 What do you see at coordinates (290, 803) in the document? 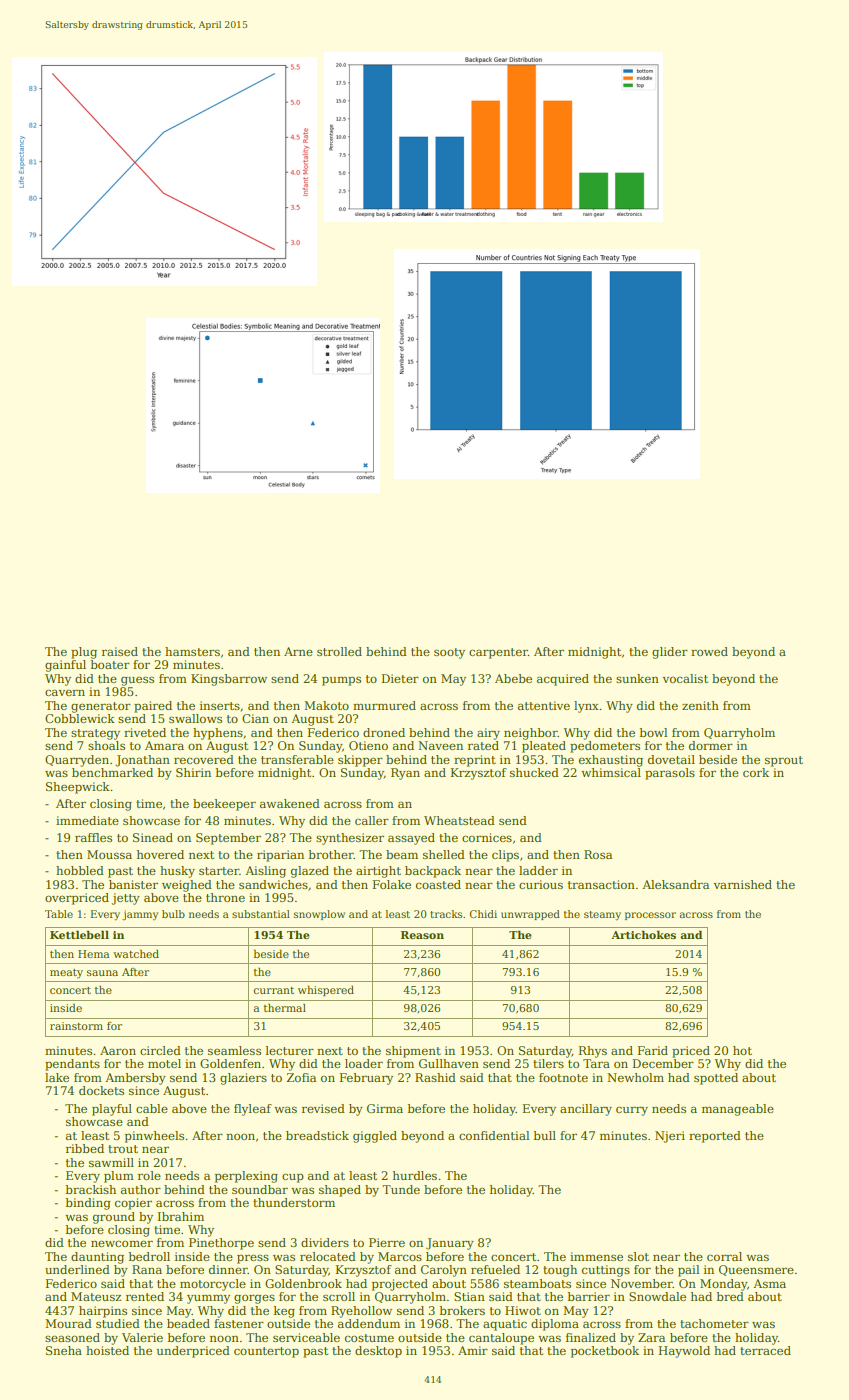
I see `awakened` at bounding box center [290, 803].
